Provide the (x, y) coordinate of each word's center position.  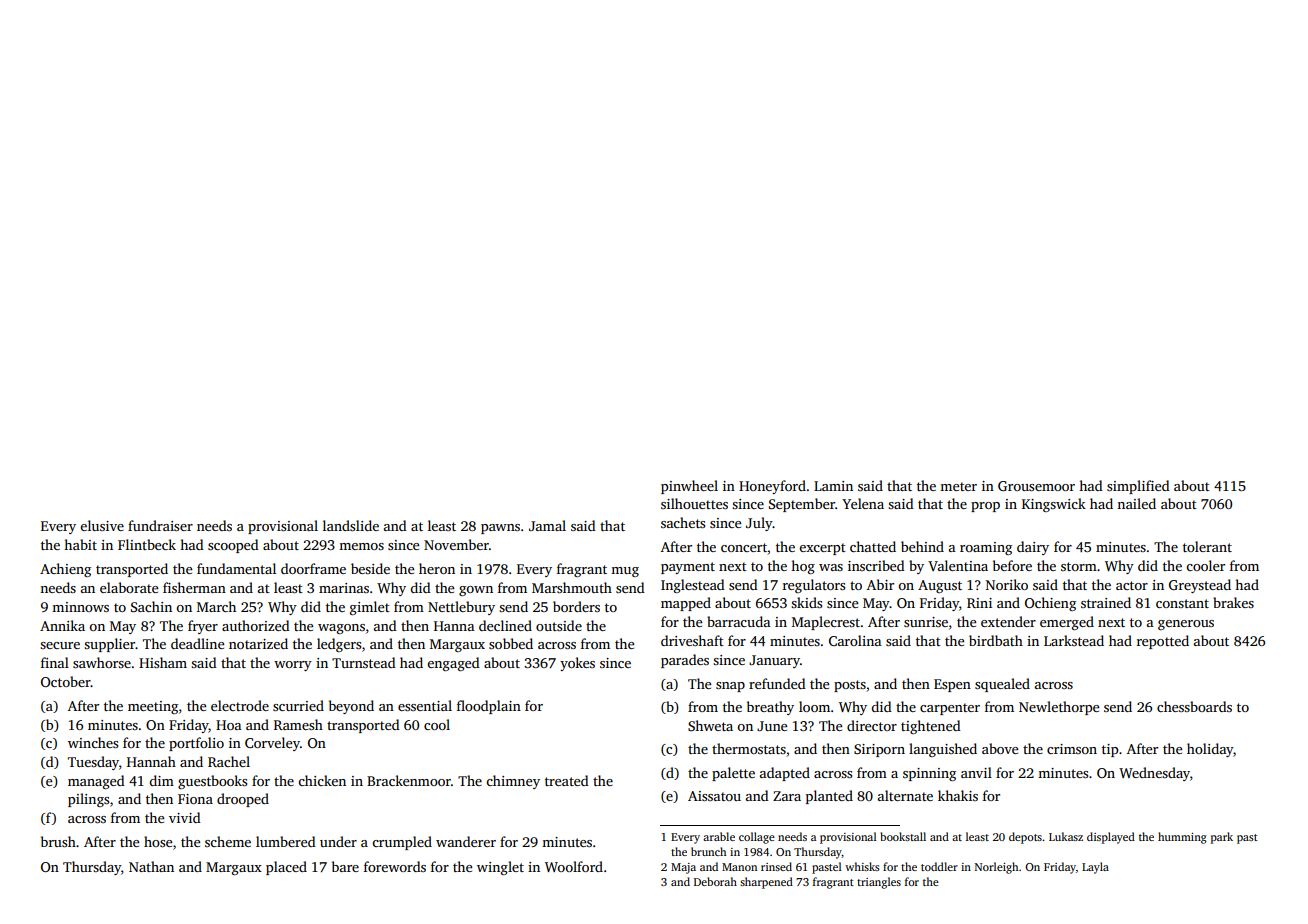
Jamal (547, 525)
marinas (344, 588)
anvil (976, 772)
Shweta (710, 725)
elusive (102, 525)
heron (437, 568)
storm (1079, 566)
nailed (1136, 503)
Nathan (151, 866)
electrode (240, 705)
